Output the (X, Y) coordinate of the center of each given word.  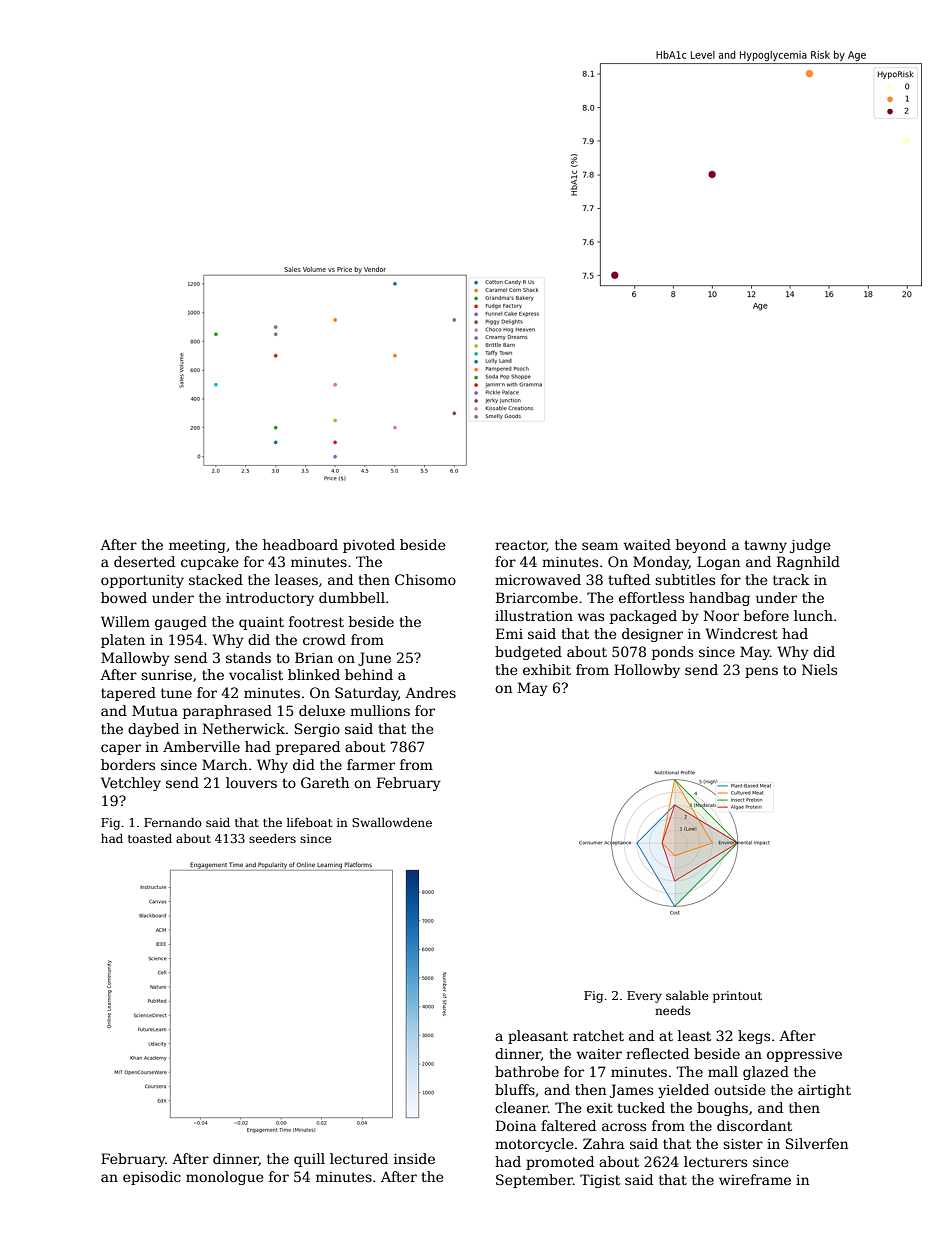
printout (737, 997)
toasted (150, 838)
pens (761, 672)
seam (600, 546)
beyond (701, 546)
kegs (754, 1037)
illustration (534, 615)
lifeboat (309, 822)
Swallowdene (392, 822)
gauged (181, 623)
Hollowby (647, 671)
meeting (197, 546)
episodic (152, 1178)
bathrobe (527, 1071)
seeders (272, 838)
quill (309, 1160)
